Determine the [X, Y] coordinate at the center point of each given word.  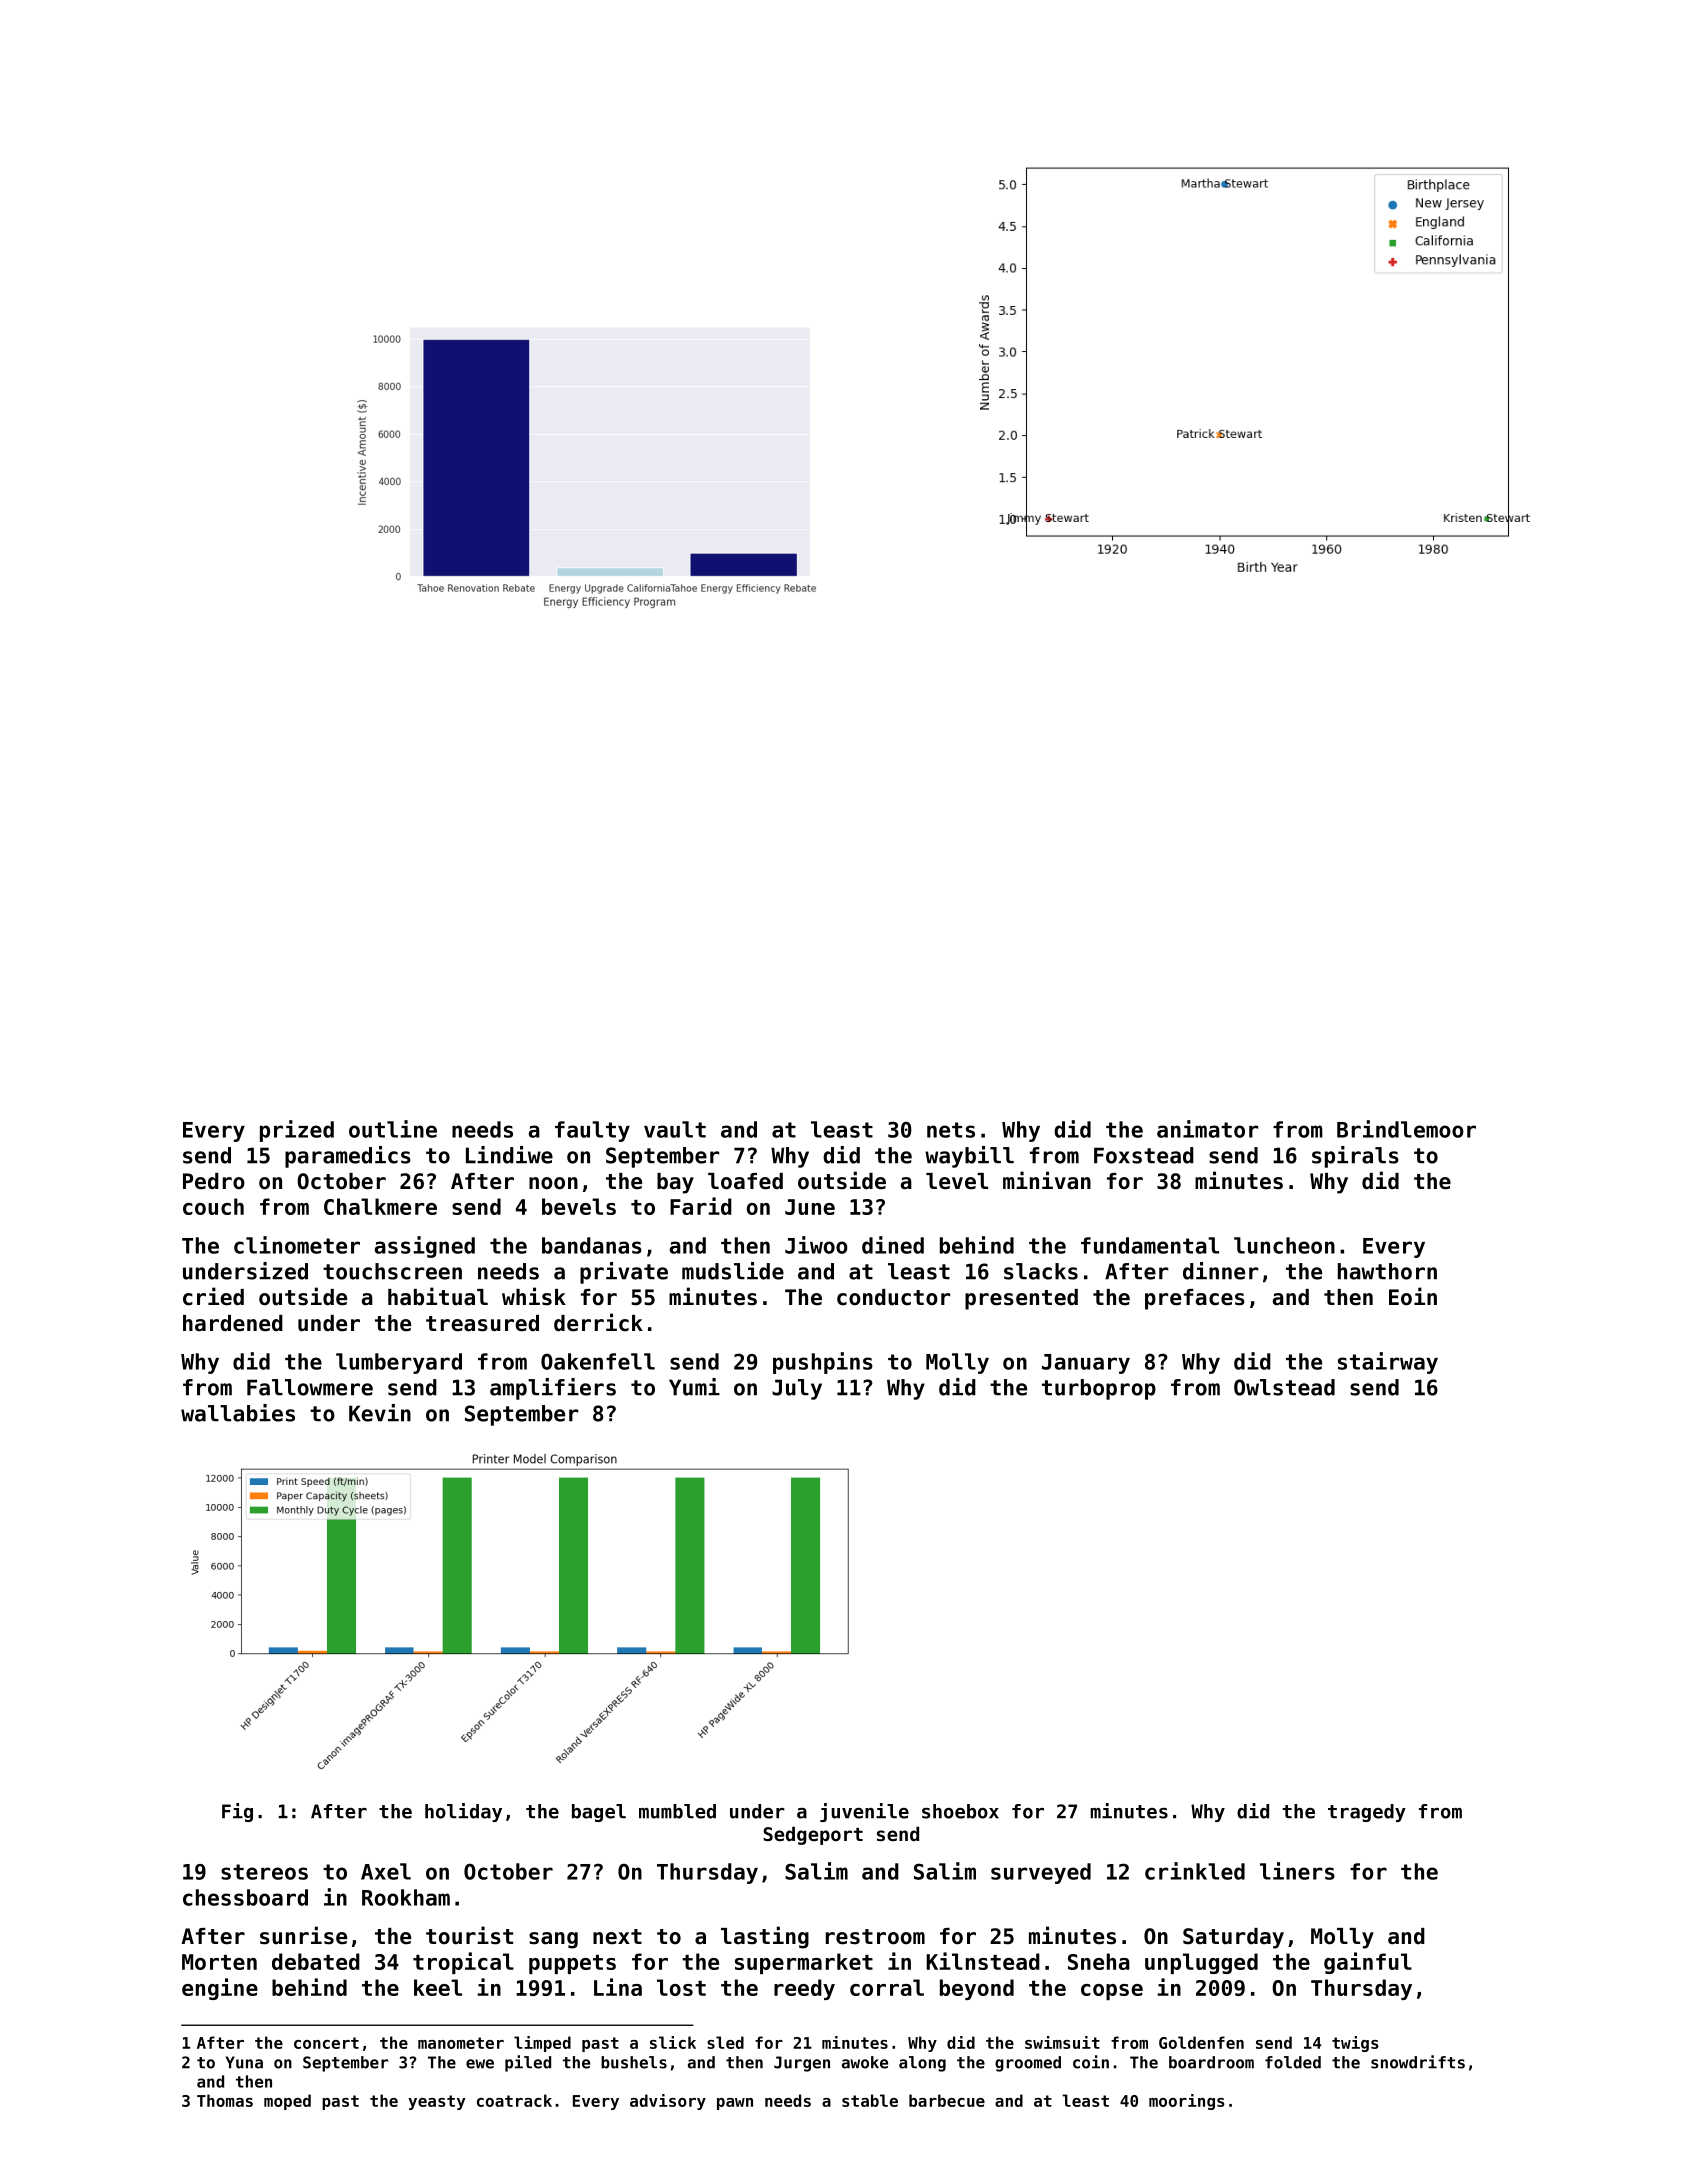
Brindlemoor [1406, 1129]
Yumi [694, 1387]
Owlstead [1284, 1387]
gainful [1368, 1963]
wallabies [238, 1413]
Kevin [380, 1413]
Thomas [225, 2100]
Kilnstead [983, 1961]
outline [393, 1129]
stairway [1388, 1363]
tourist [469, 1935]
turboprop [1099, 1389]
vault [675, 1129]
